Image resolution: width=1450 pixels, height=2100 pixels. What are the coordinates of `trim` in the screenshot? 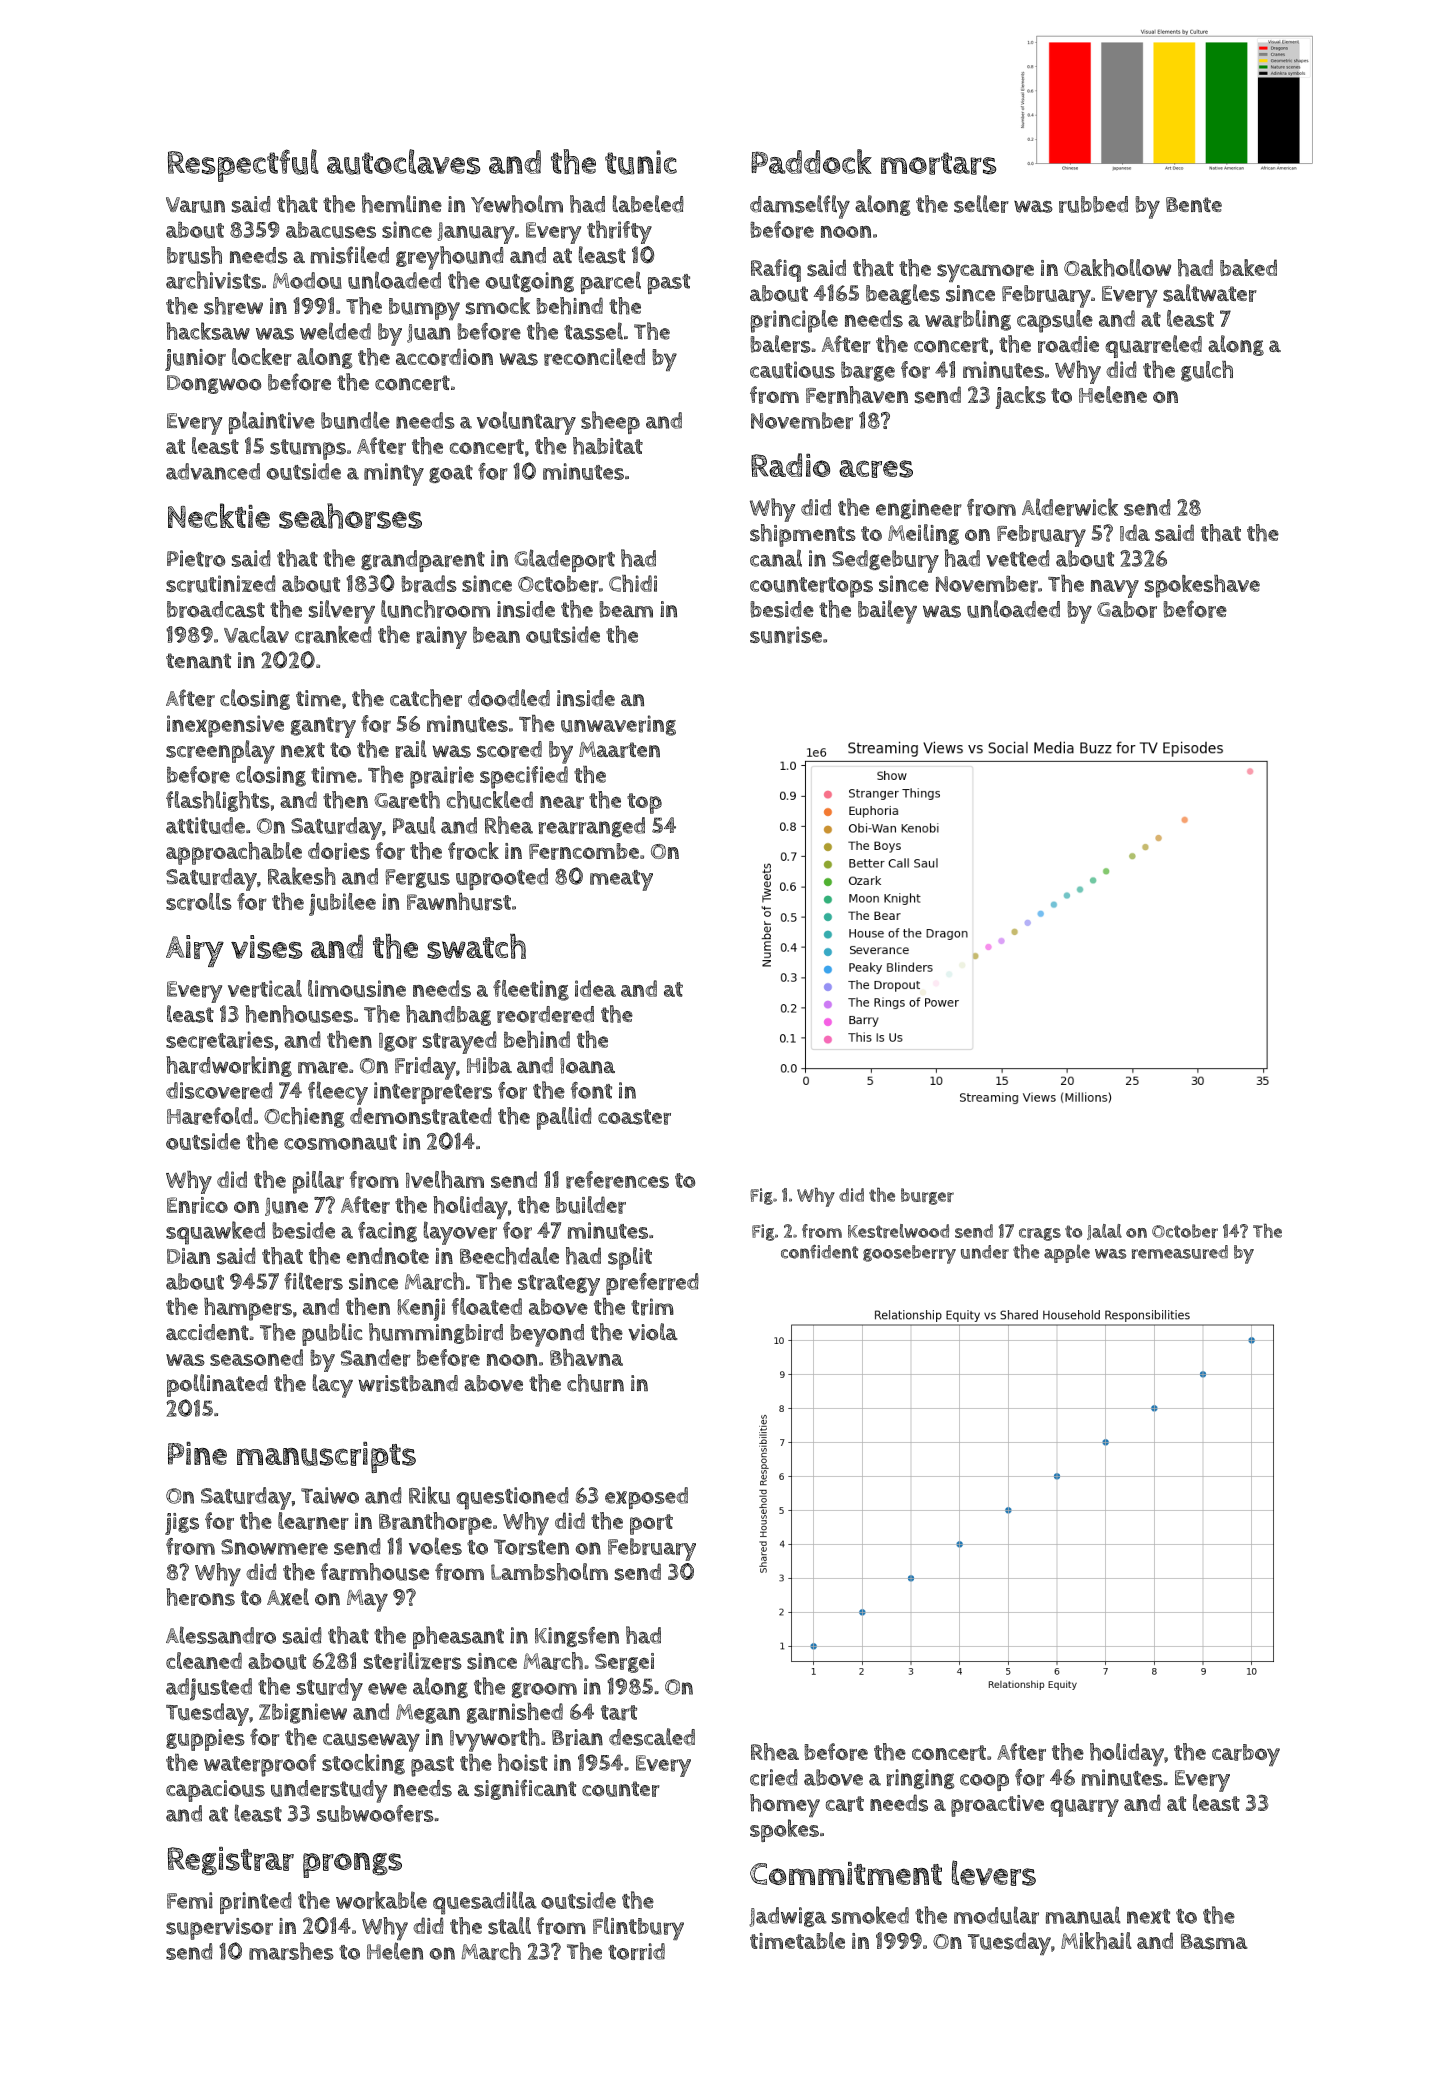 It's located at (652, 1307).
